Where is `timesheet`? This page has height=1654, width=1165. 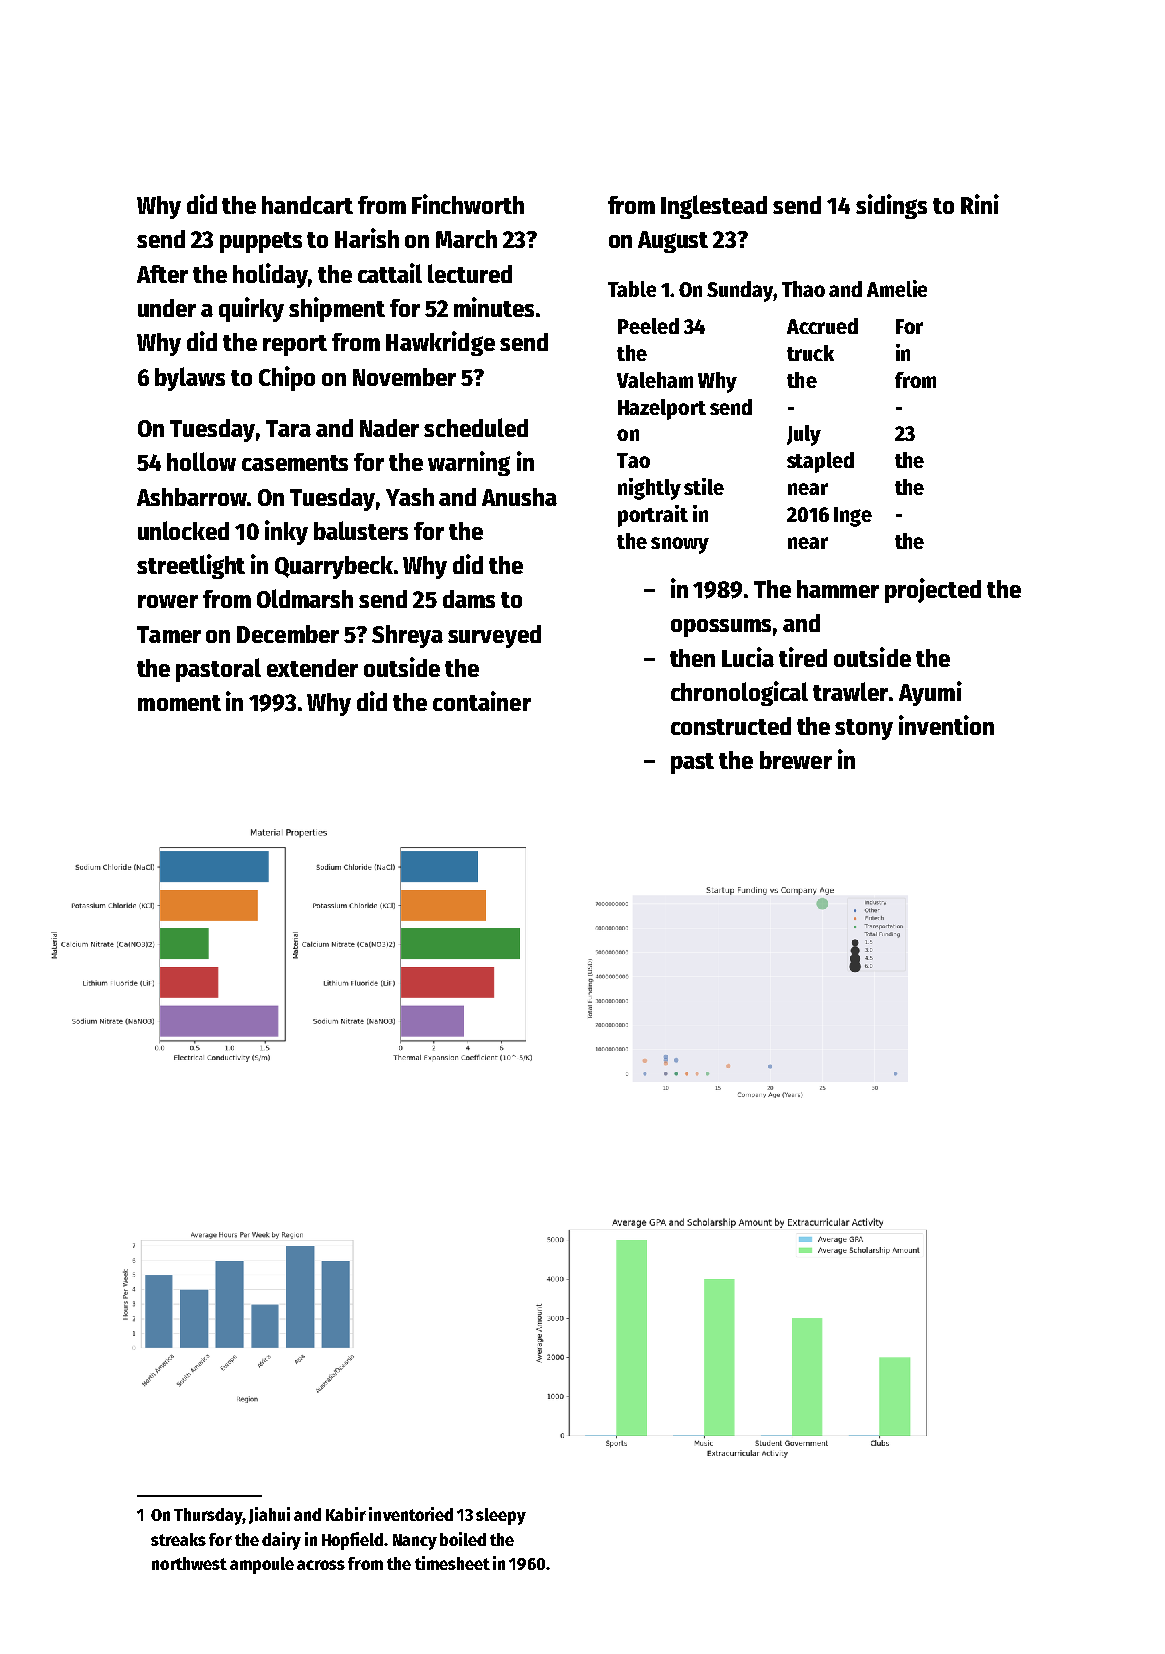 timesheet is located at coordinates (452, 1563).
